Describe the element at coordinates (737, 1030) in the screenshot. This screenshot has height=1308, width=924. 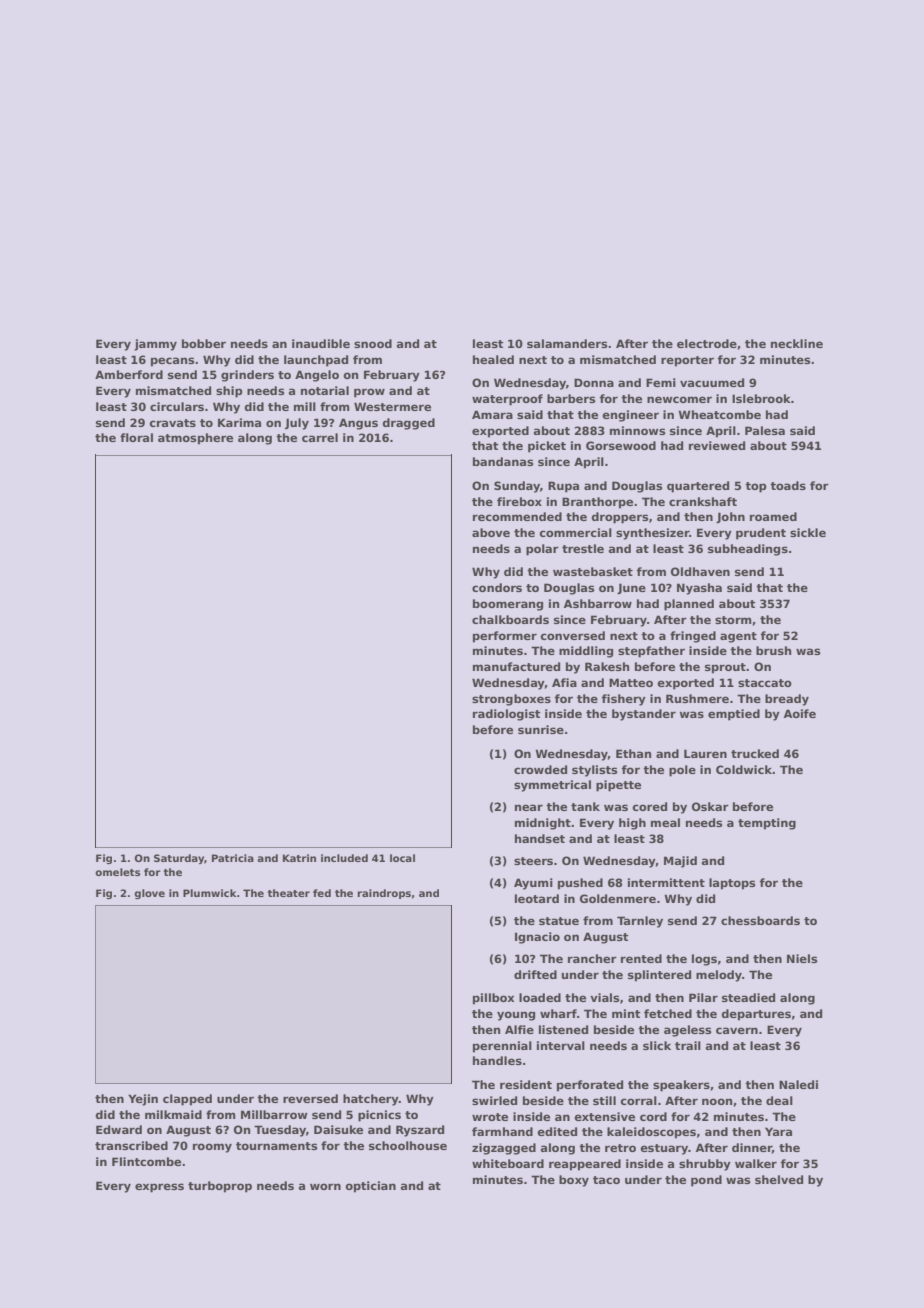
I see `cavern` at that location.
